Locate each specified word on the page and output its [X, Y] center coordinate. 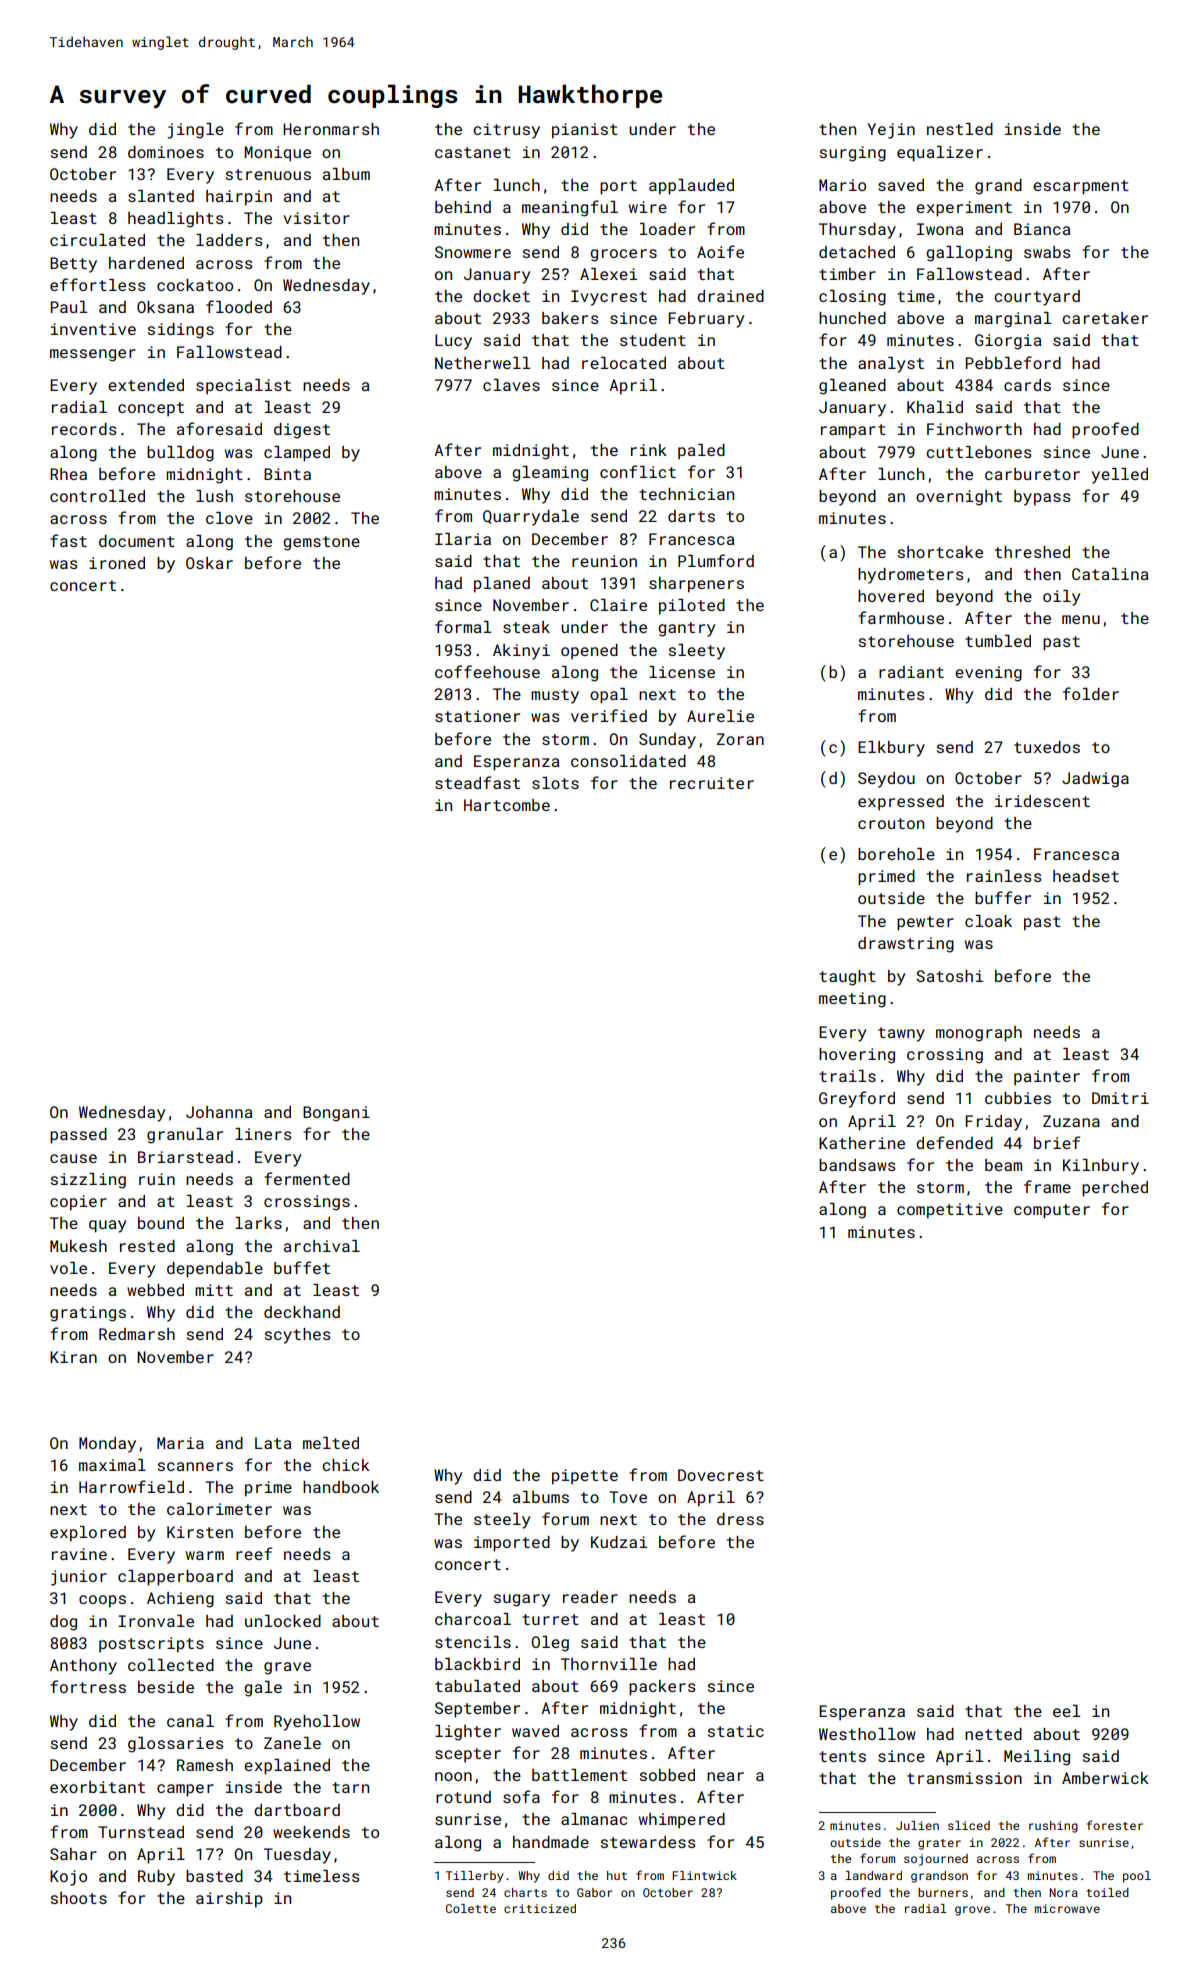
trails [847, 1076]
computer [1052, 1211]
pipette [585, 1477]
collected [171, 1665]
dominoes [166, 152]
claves [511, 385]
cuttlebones [979, 452]
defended [954, 1142]
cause [73, 1158]
